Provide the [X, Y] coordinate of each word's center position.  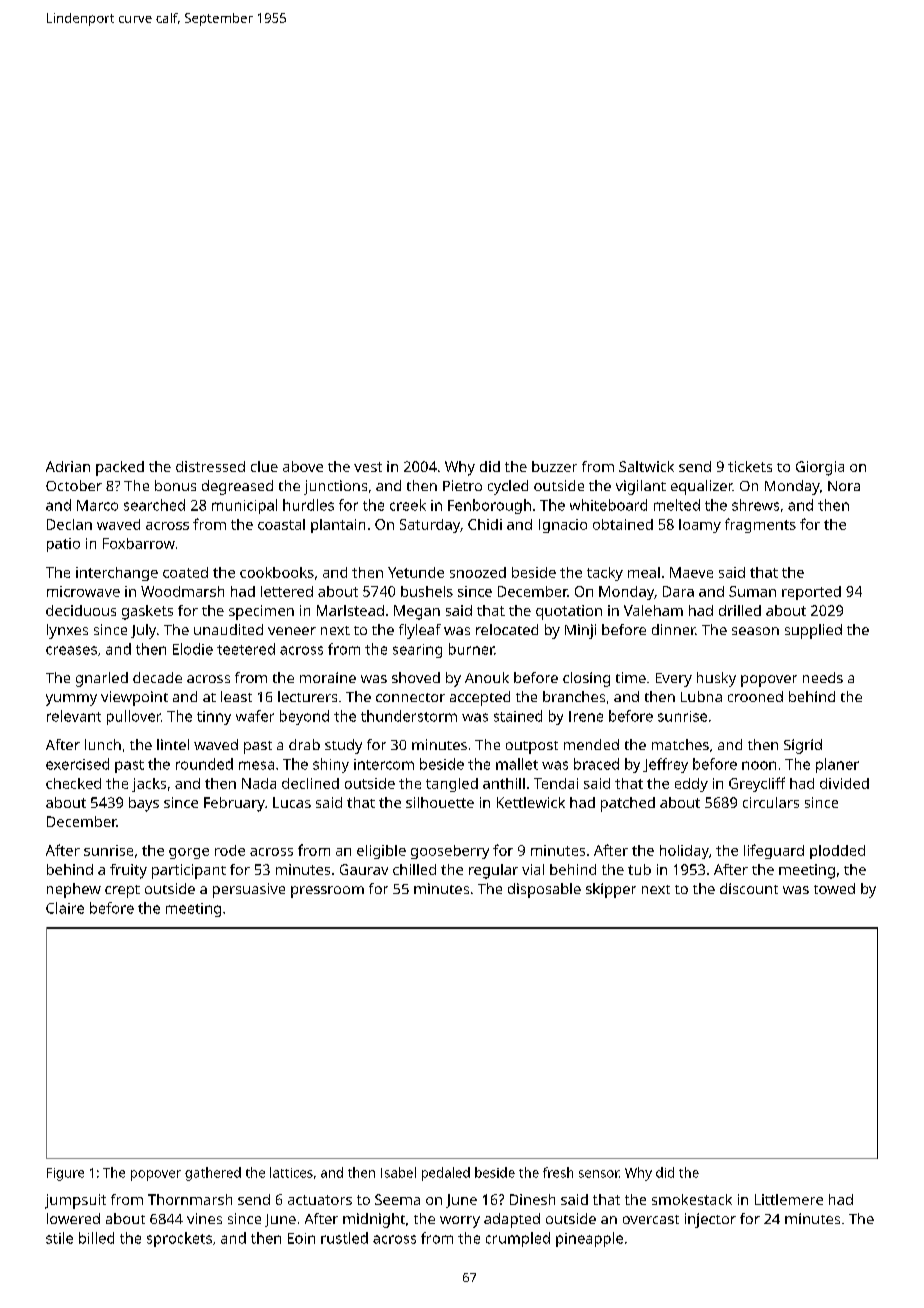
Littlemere [789, 1199]
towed [834, 888]
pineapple [589, 1239]
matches [680, 744]
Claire [65, 908]
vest [368, 467]
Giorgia [820, 468]
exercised [77, 764]
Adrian [68, 466]
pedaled [446, 1174]
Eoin [301, 1238]
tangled [452, 785]
